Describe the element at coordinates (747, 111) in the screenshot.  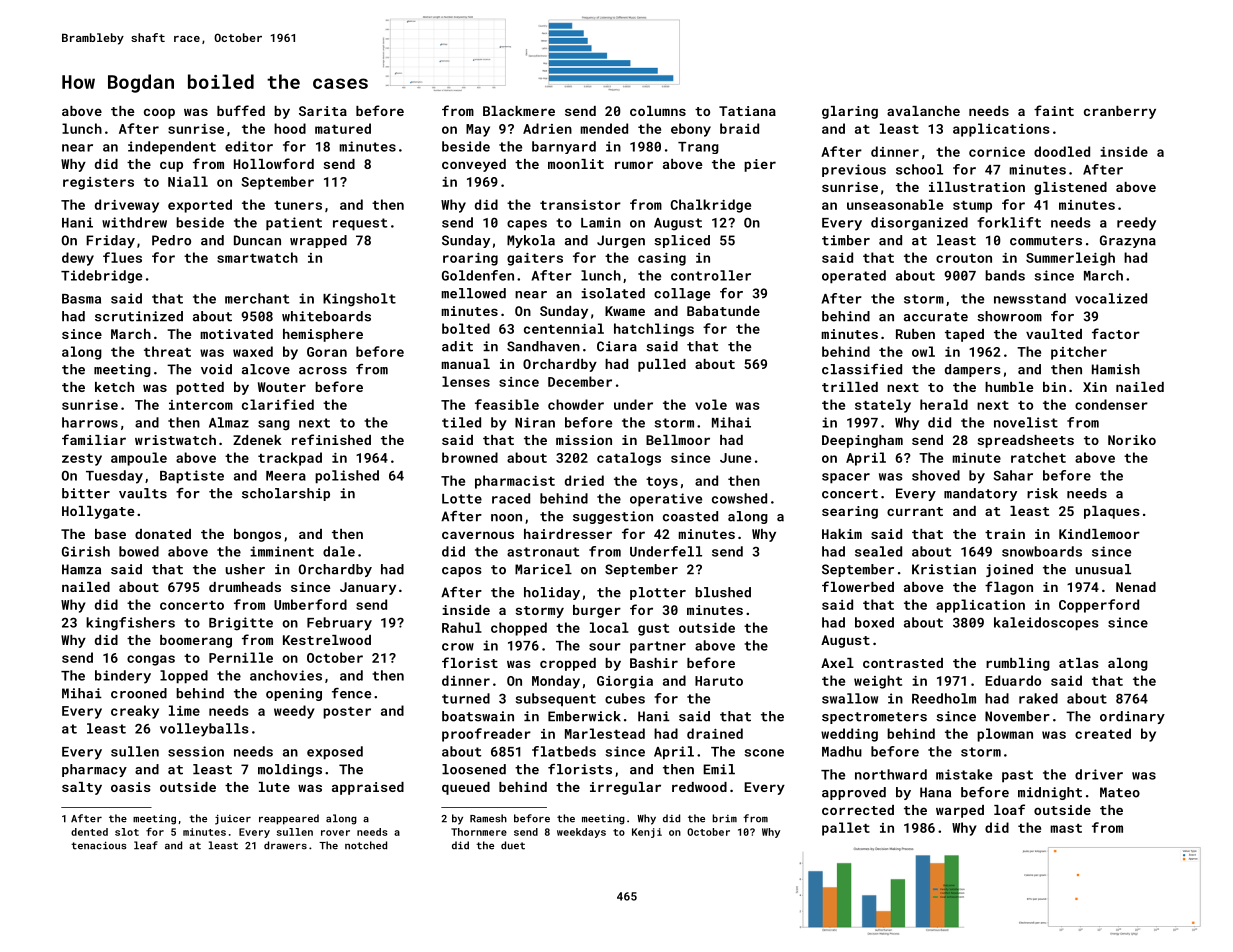
I see `Tatiana` at that location.
